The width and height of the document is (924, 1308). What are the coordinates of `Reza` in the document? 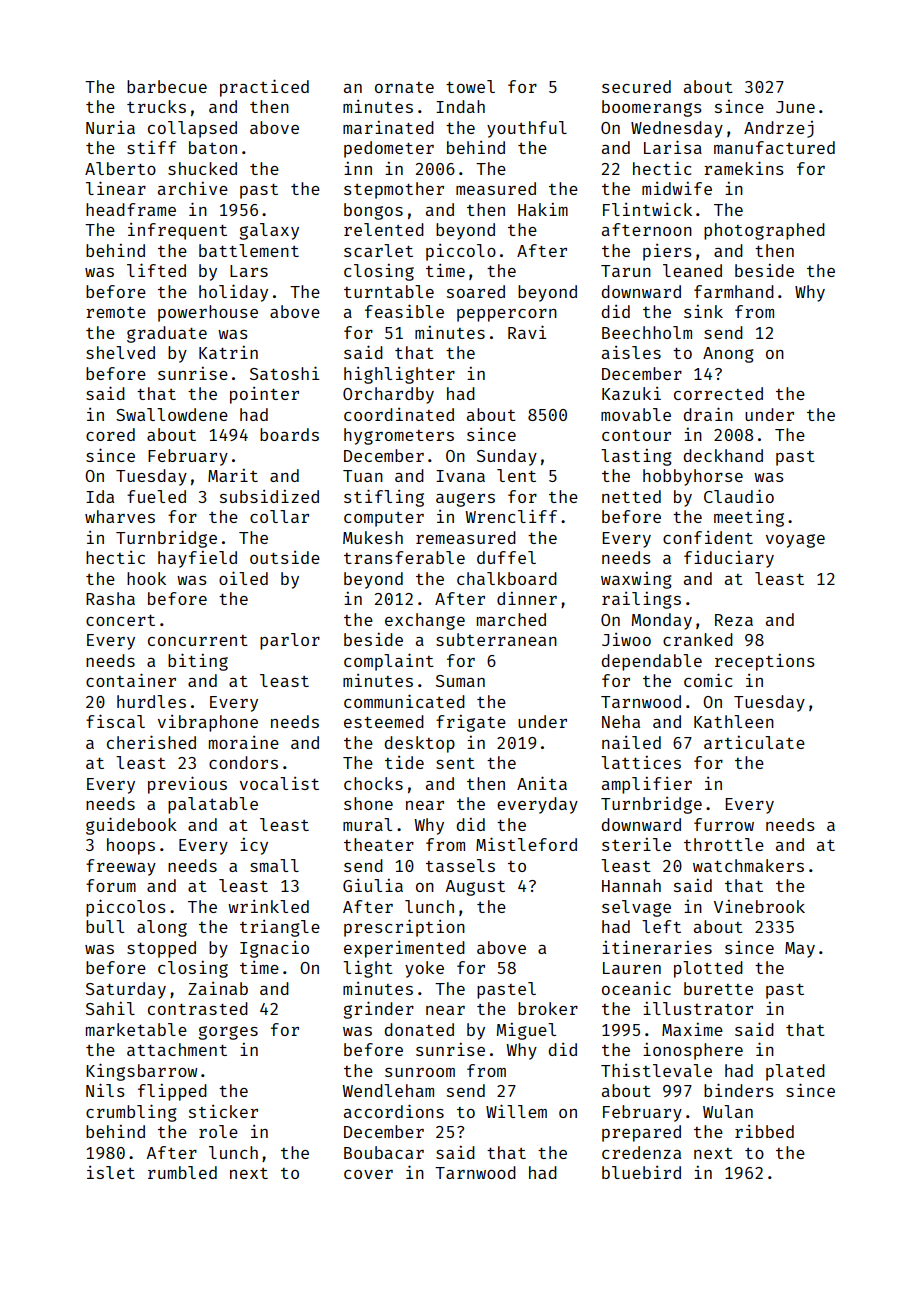 It's located at (734, 620).
